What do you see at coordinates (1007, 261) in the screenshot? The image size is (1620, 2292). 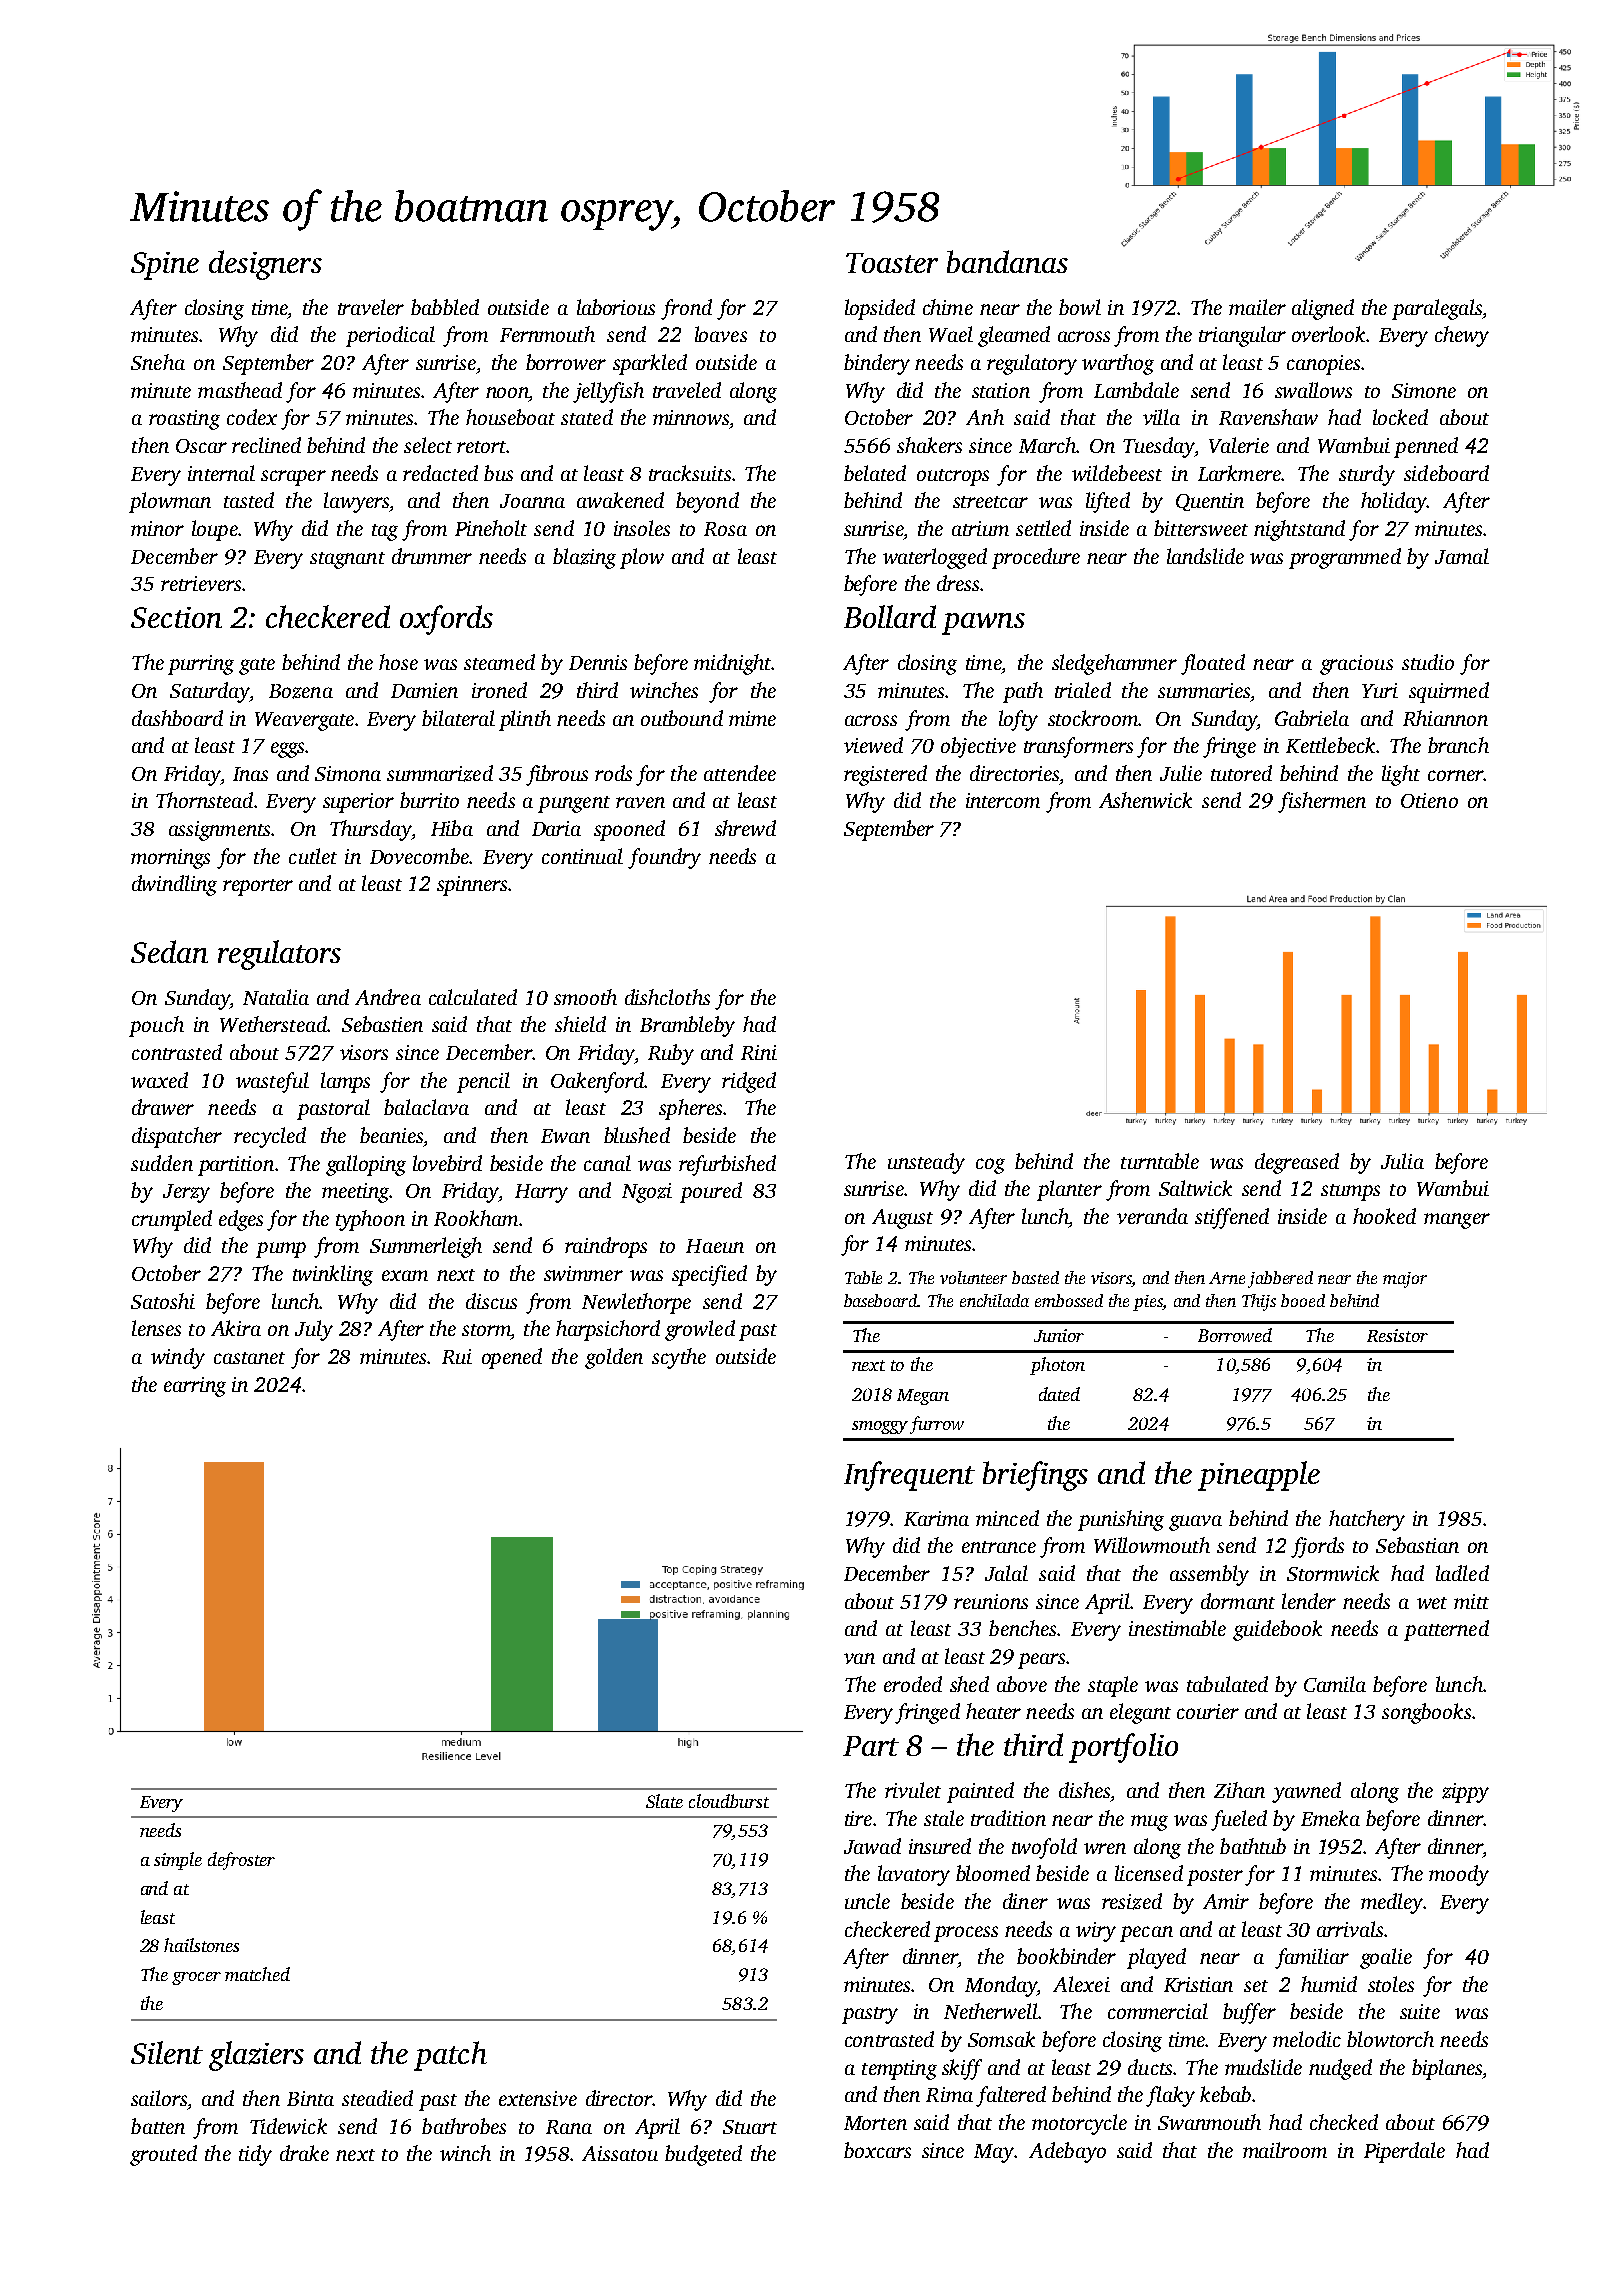 I see `bandanas` at bounding box center [1007, 261].
